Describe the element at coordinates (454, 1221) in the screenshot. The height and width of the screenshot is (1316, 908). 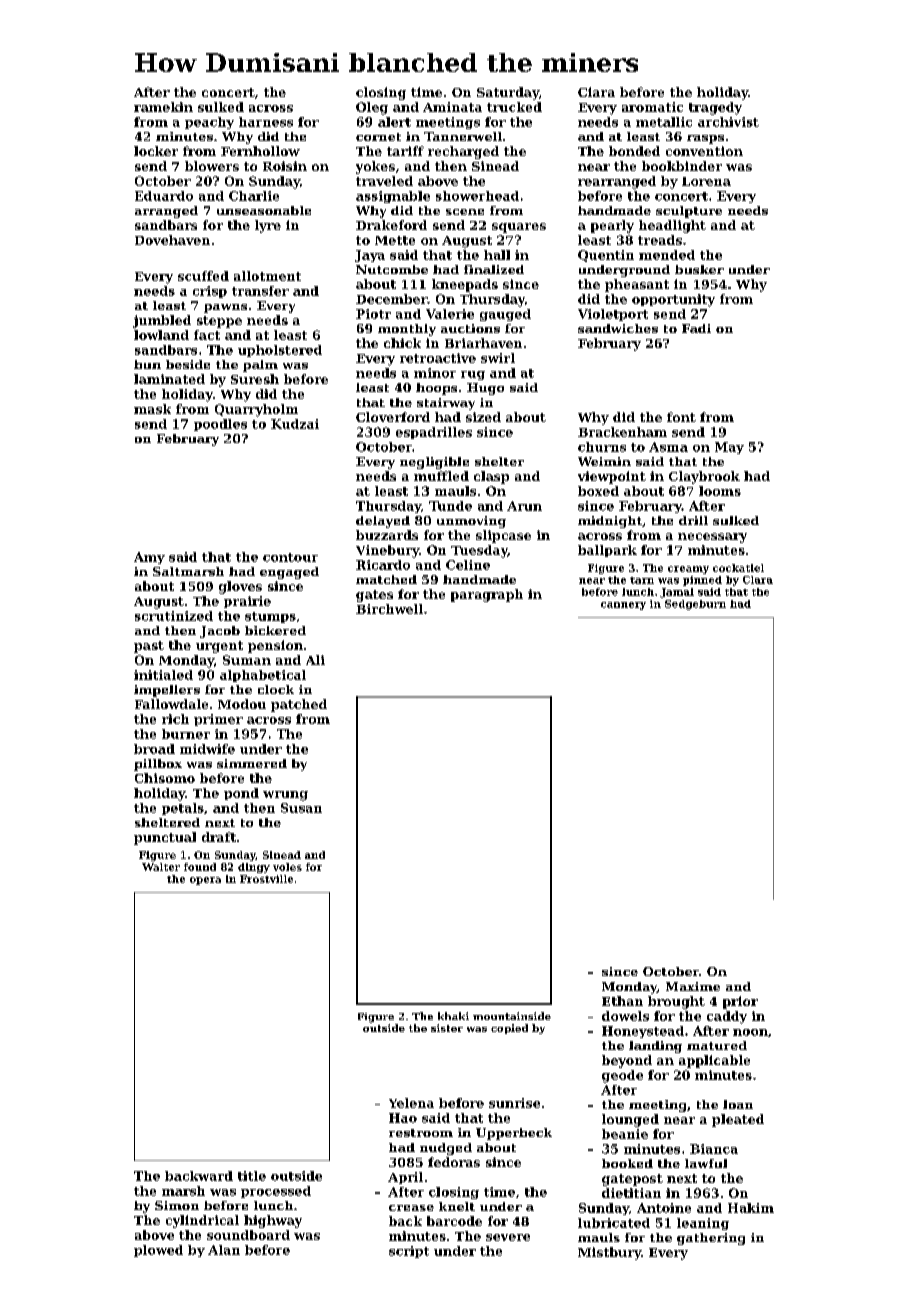
I see `barcode` at that location.
